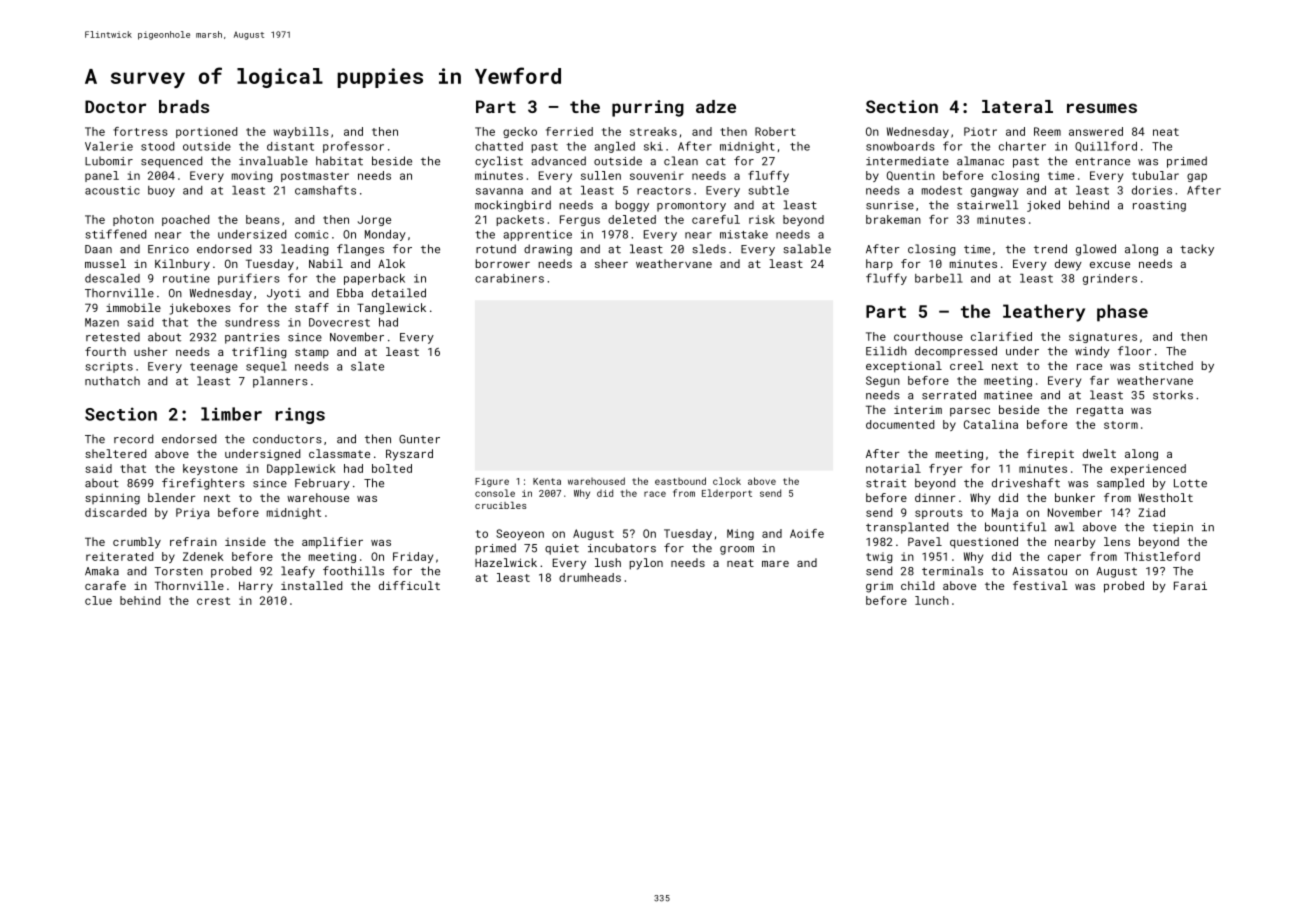  Describe the element at coordinates (1173, 528) in the image. I see `tiepin` at that location.
